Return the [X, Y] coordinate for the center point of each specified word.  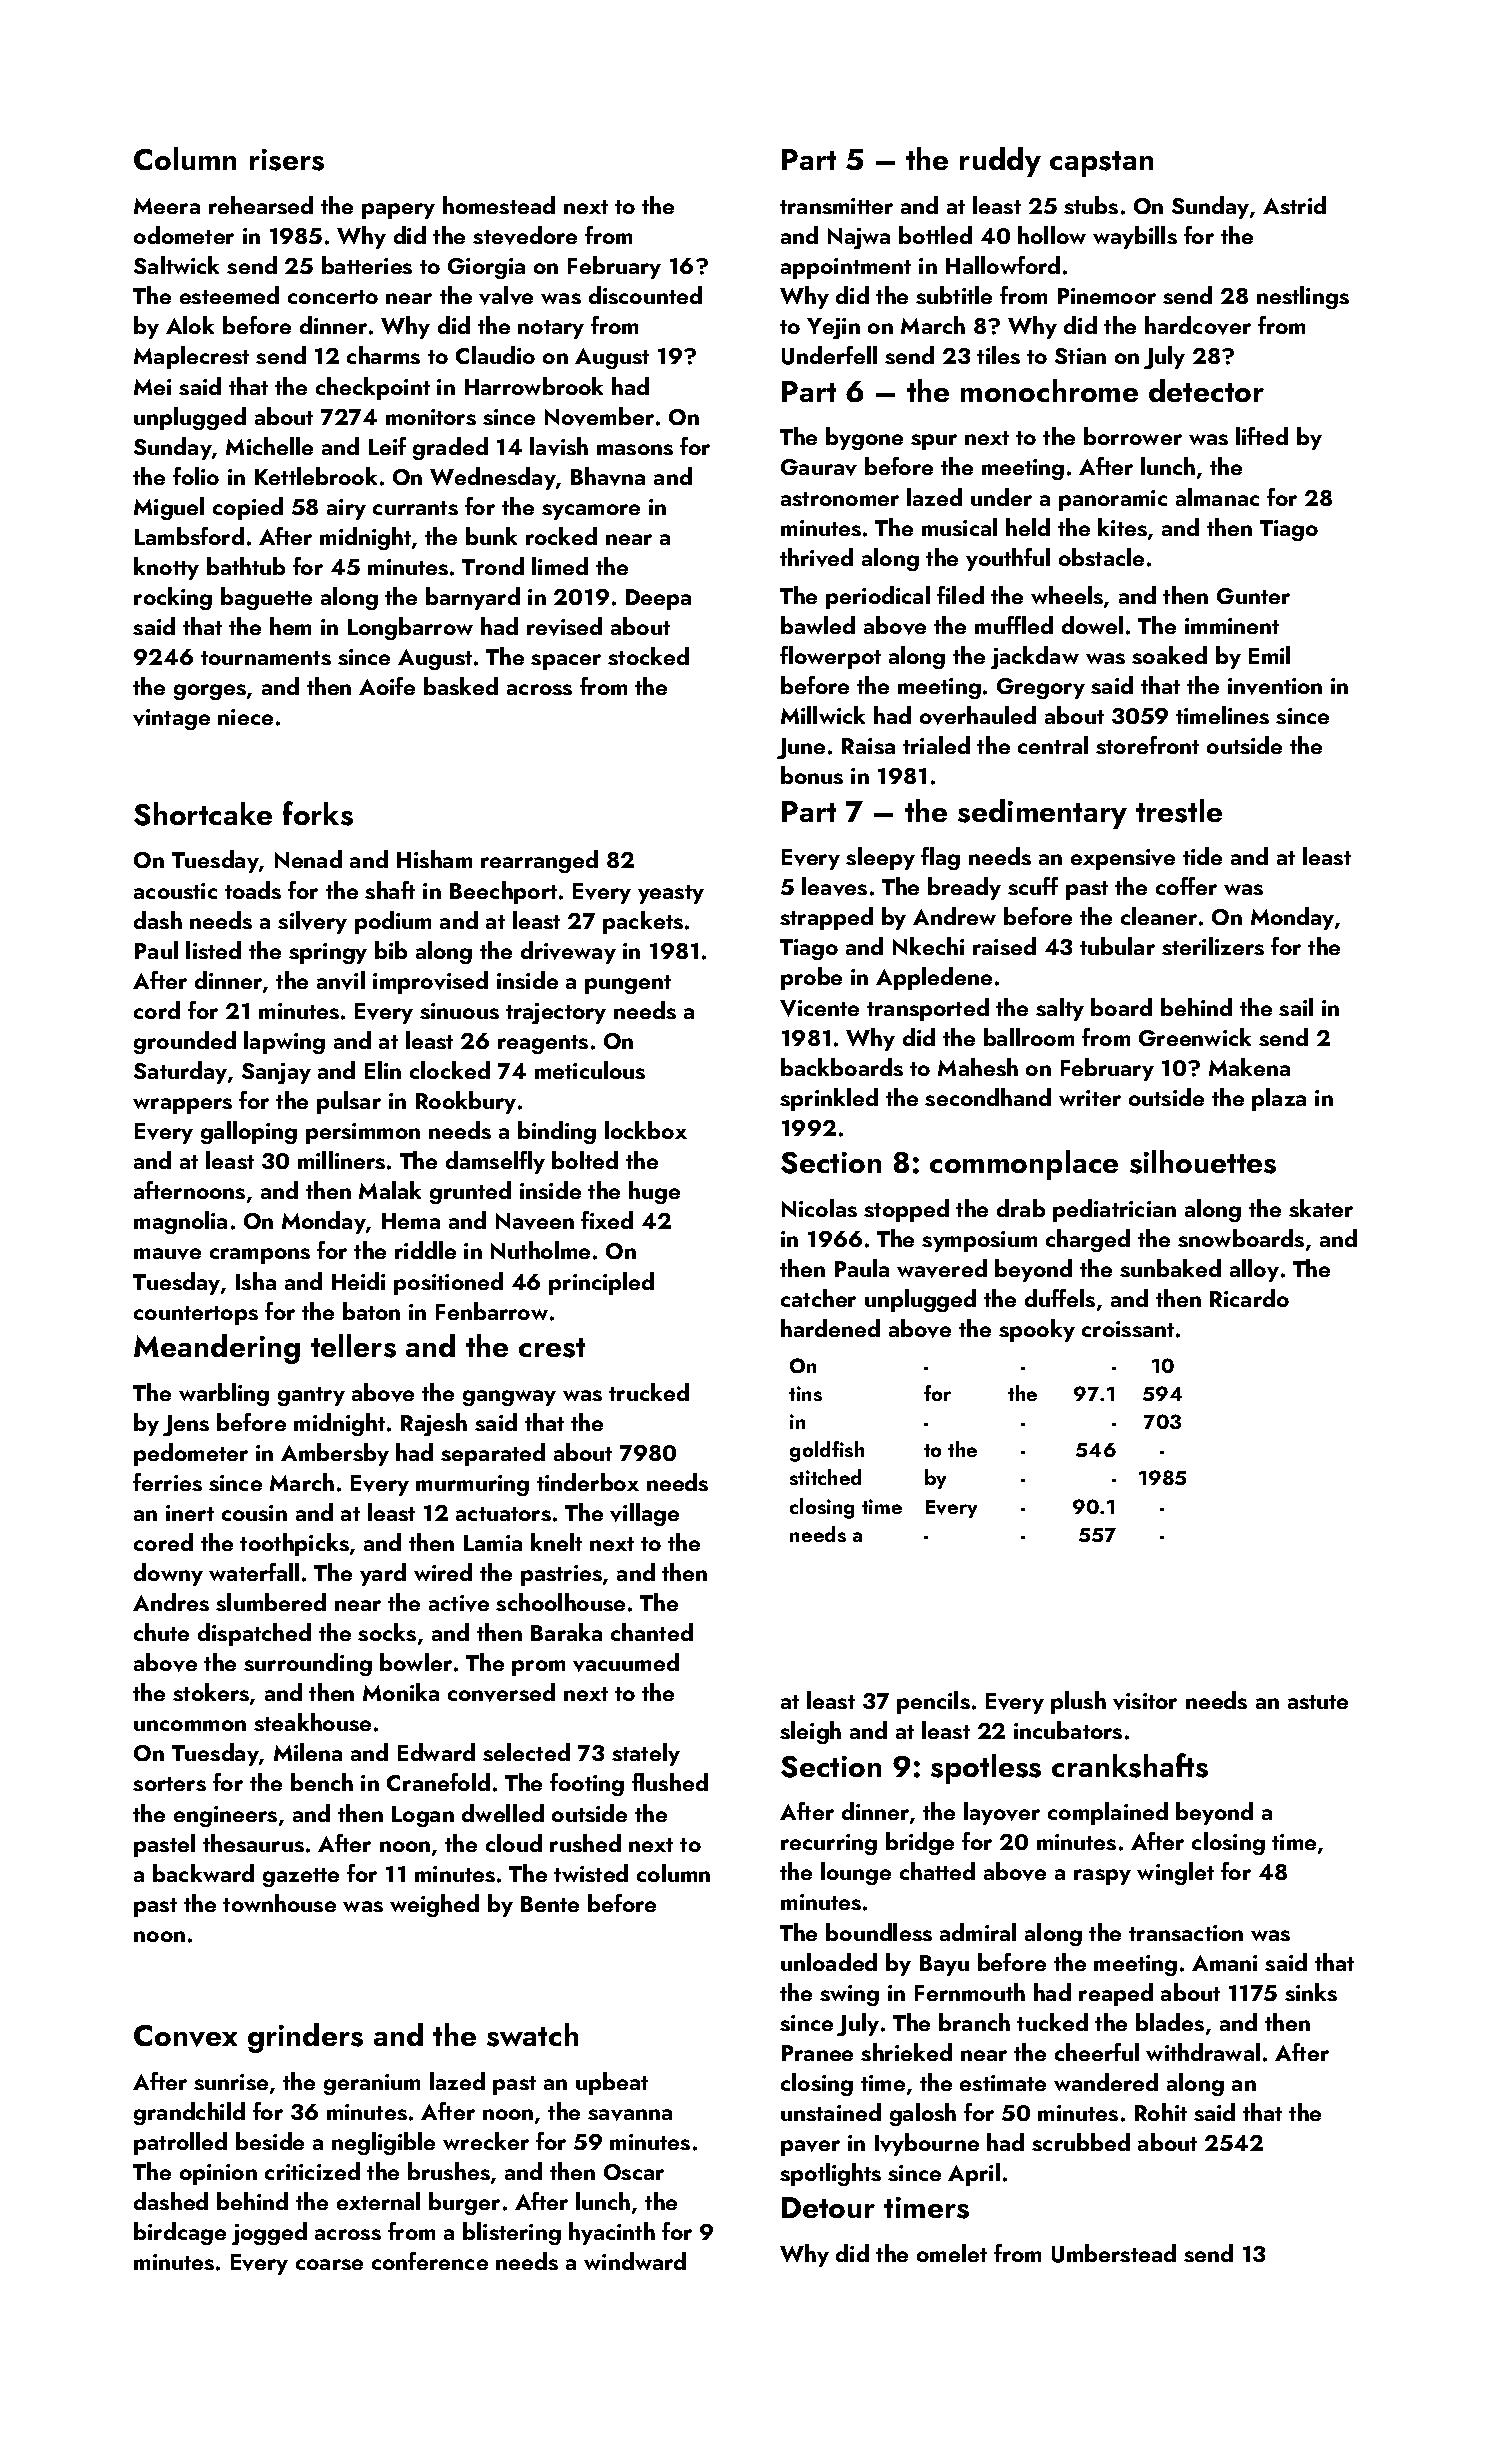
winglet [1175, 1873]
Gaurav [819, 467]
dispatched [254, 1634]
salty [1060, 1009]
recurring [829, 1844]
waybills [1135, 237]
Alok [190, 325]
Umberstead [1114, 2253]
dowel [1092, 625]
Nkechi [928, 946]
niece [245, 717]
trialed [936, 745]
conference [430, 2261]
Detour [828, 2207]
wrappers [182, 1106]
